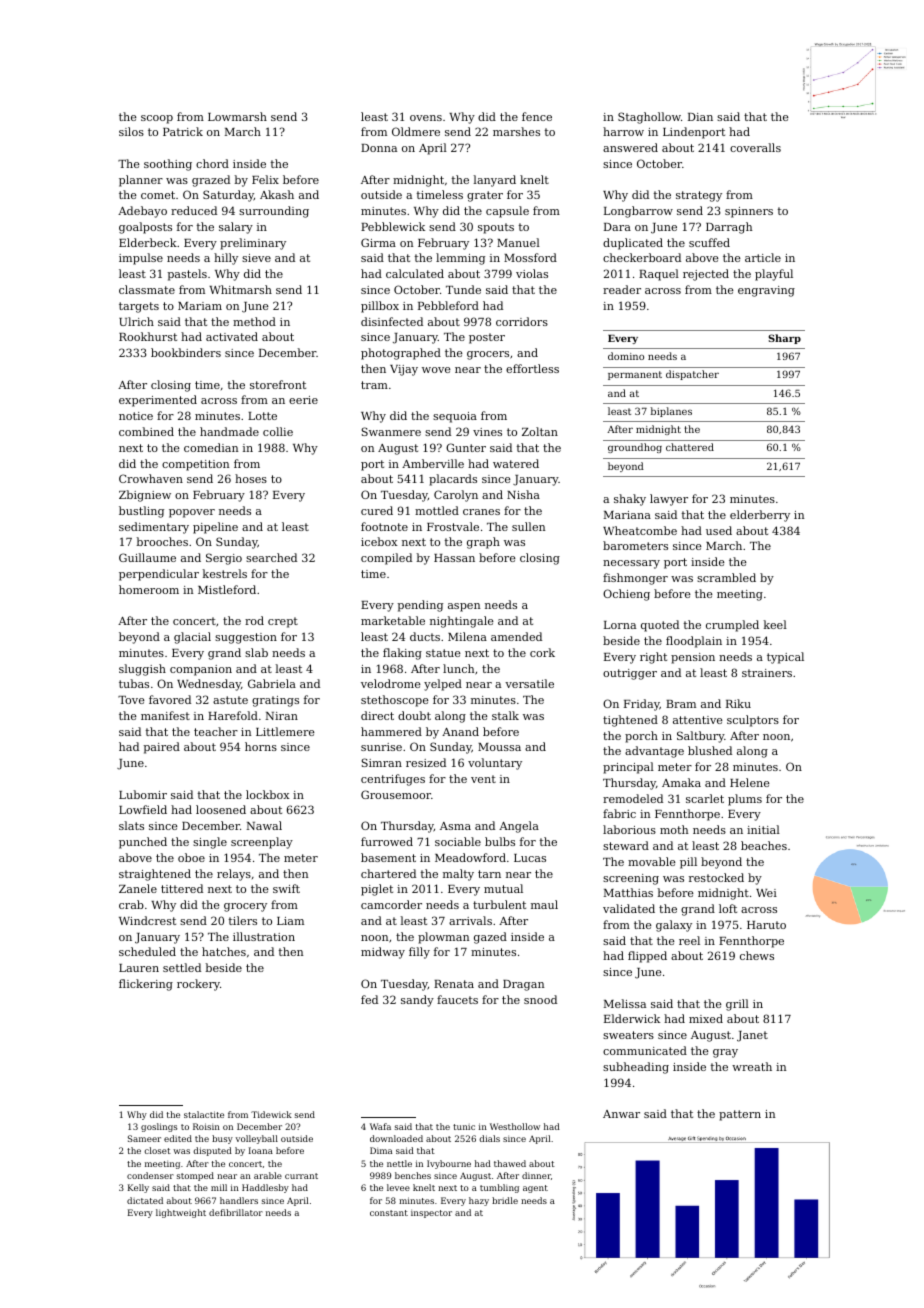 The height and width of the page is (1308, 924). I want to click on gazed, so click(490, 938).
